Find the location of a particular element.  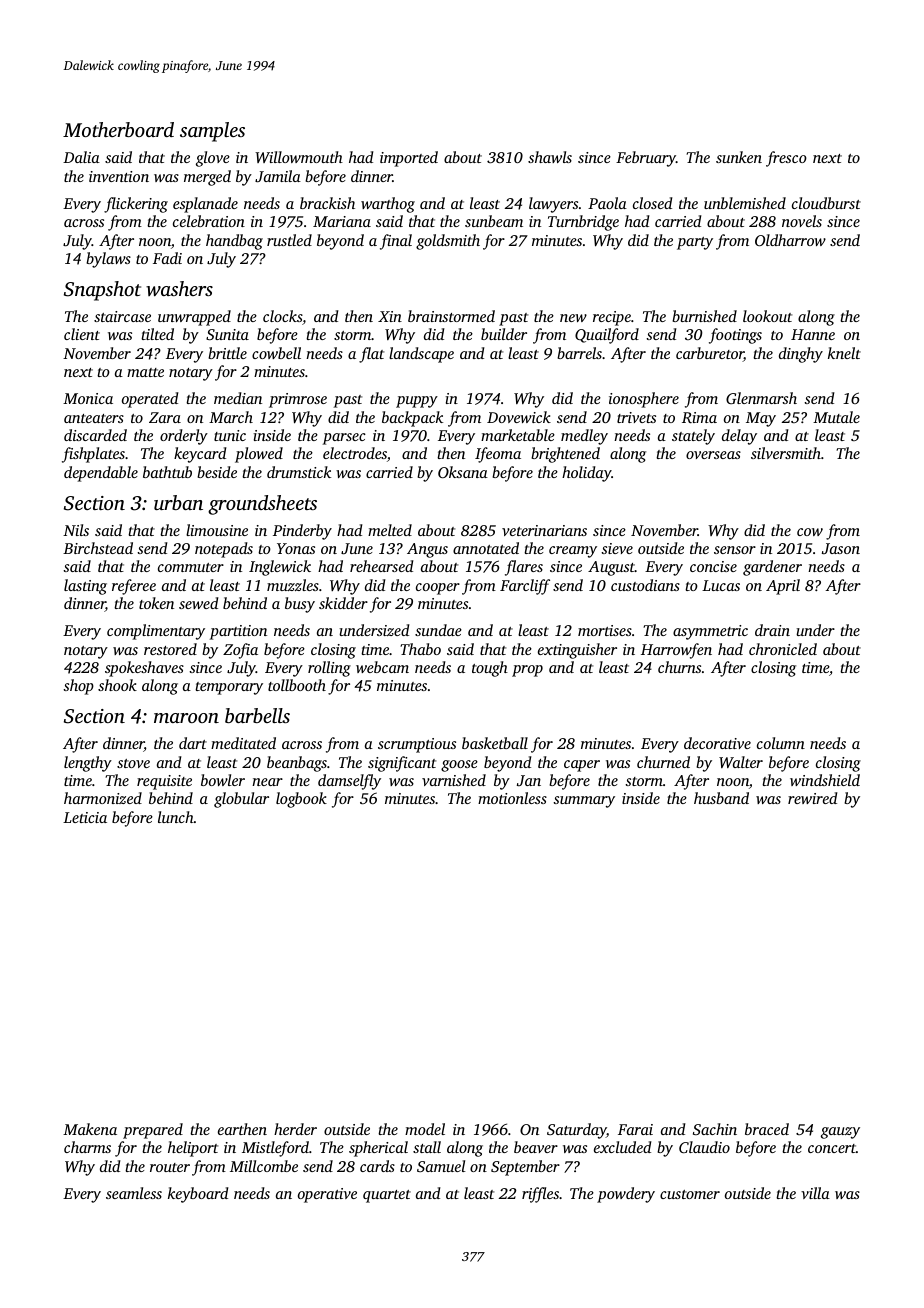

herder is located at coordinates (295, 1129).
